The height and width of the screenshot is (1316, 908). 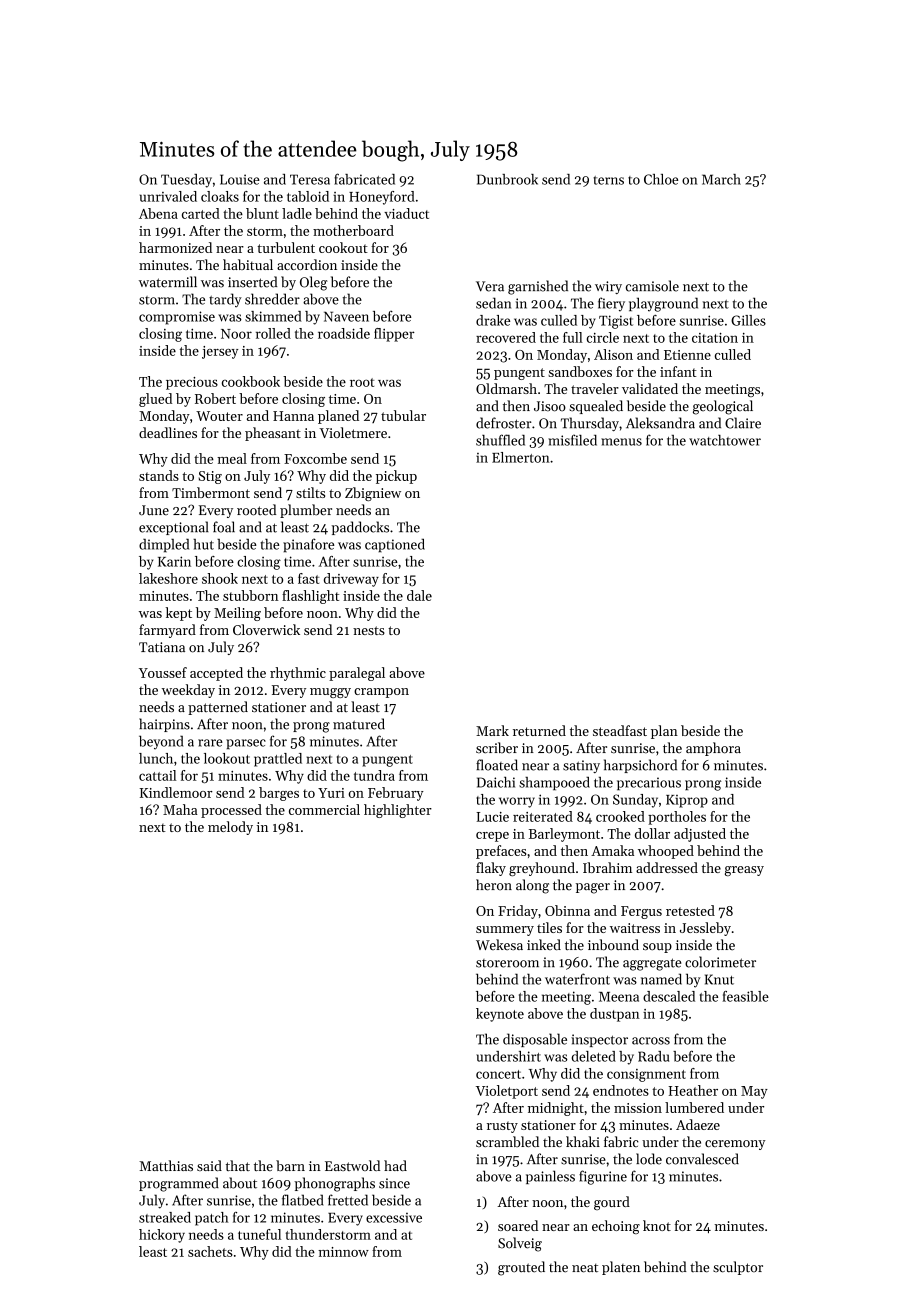 I want to click on dale, so click(x=419, y=595).
